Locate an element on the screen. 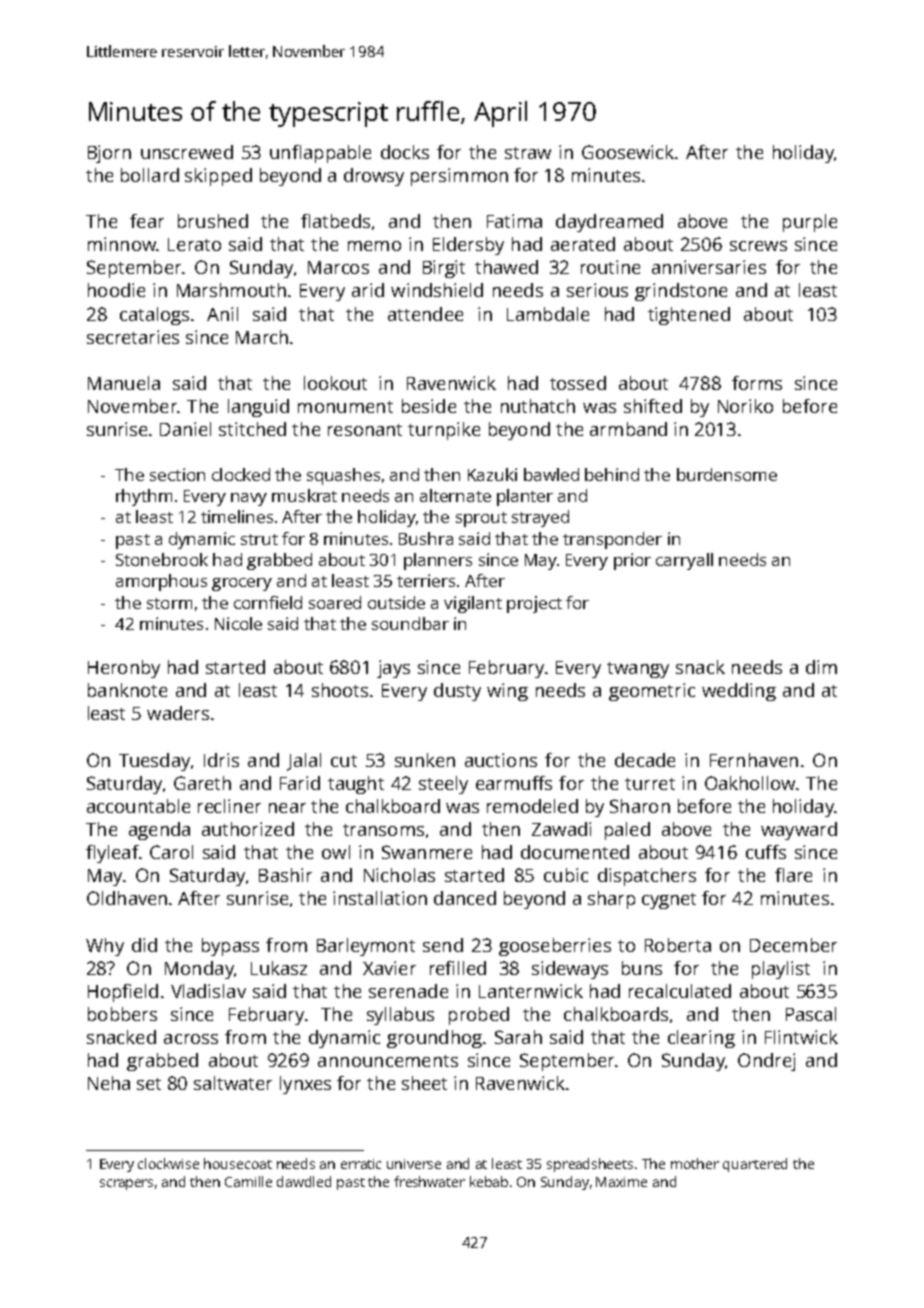 The width and height of the screenshot is (924, 1308). Goosewick is located at coordinates (628, 152).
